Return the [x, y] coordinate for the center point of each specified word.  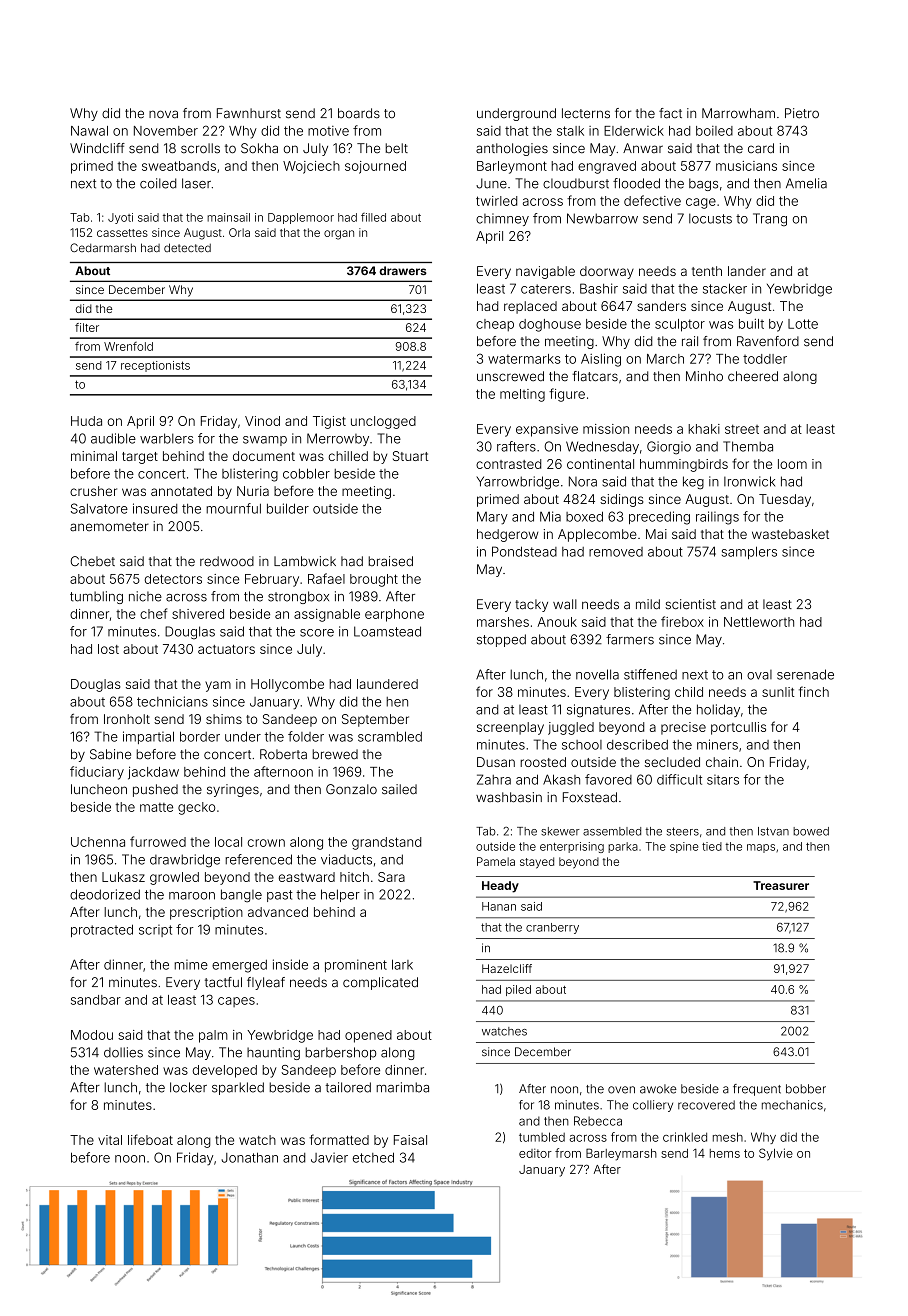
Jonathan [249, 1157]
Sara [391, 877]
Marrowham [738, 113]
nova [163, 114]
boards [359, 113]
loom [792, 464]
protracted [102, 930]
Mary [492, 518]
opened [368, 1036]
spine [684, 847]
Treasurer [781, 885]
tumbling [96, 597]
